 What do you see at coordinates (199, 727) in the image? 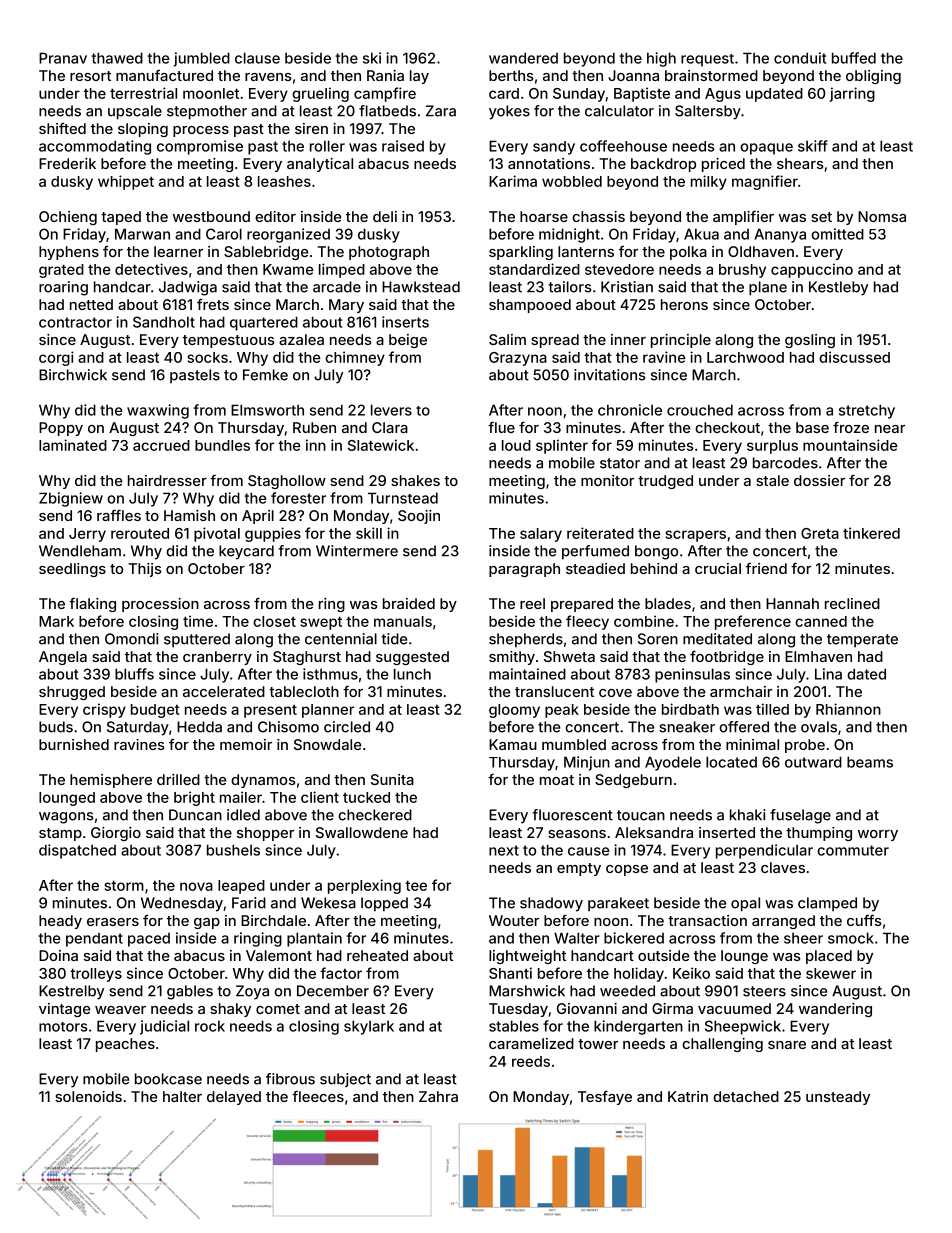
I see `Hedda` at bounding box center [199, 727].
